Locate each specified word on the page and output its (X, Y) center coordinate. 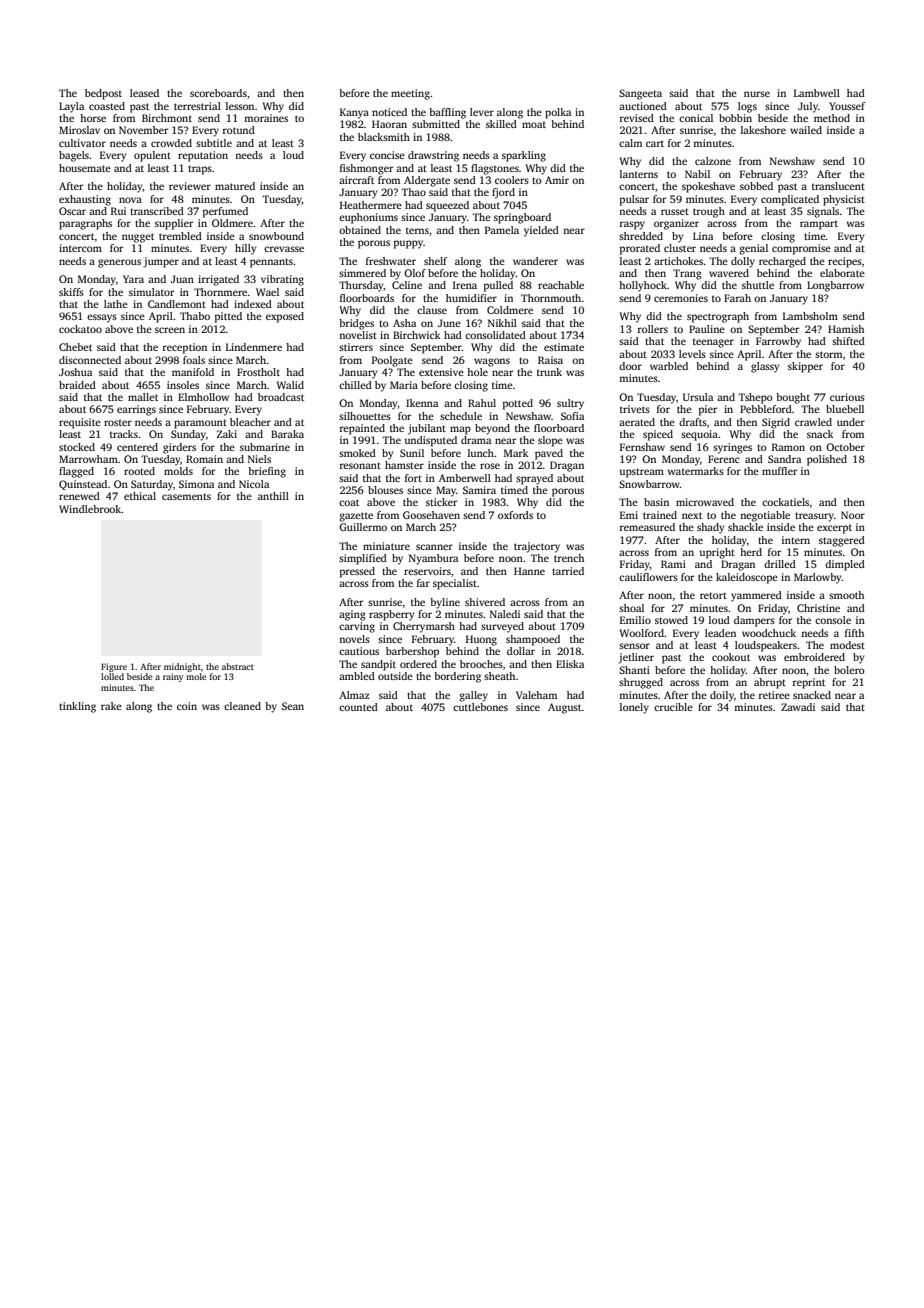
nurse (757, 94)
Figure (114, 667)
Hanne (529, 571)
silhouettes (365, 416)
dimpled (845, 565)
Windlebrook (90, 509)
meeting (410, 94)
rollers (653, 329)
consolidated (495, 335)
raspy (632, 225)
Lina (703, 236)
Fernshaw (642, 447)
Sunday (188, 435)
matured (235, 186)
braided (77, 385)
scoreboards (218, 93)
